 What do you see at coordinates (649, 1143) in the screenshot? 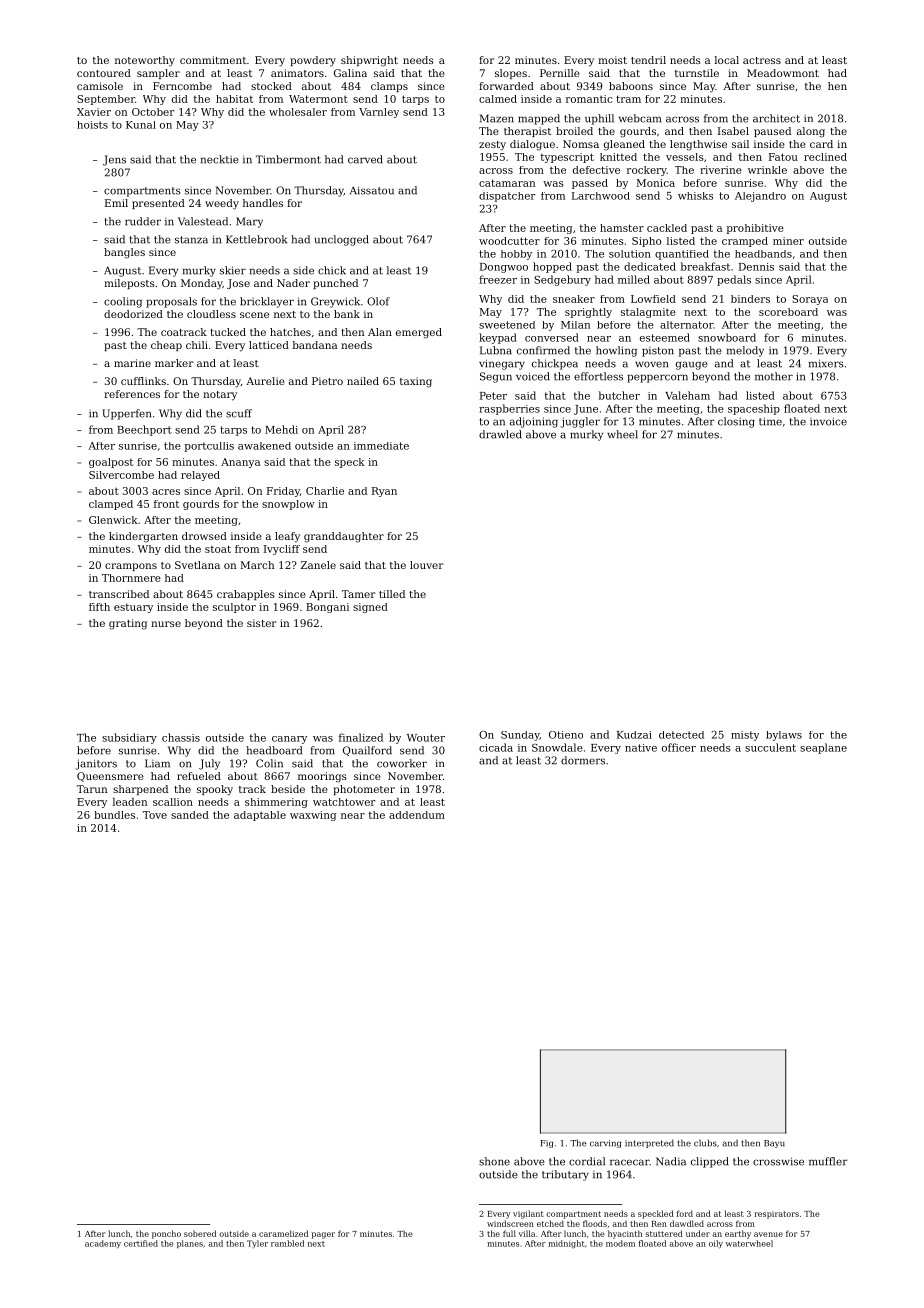
I see `interpreted` at bounding box center [649, 1143].
